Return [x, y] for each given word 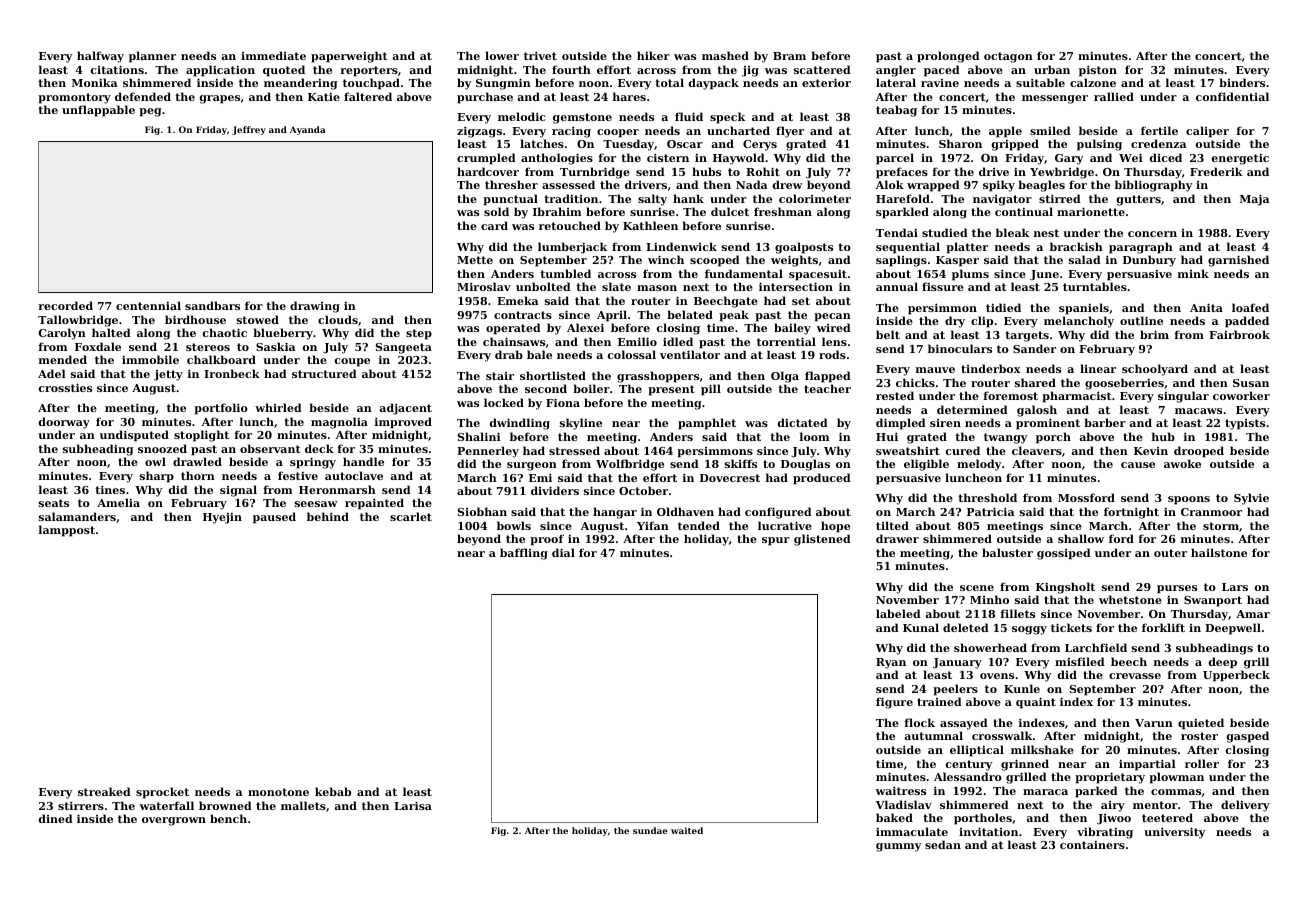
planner [152, 57]
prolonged [948, 57]
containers [1092, 845]
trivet [540, 55]
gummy [899, 847]
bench [228, 818]
